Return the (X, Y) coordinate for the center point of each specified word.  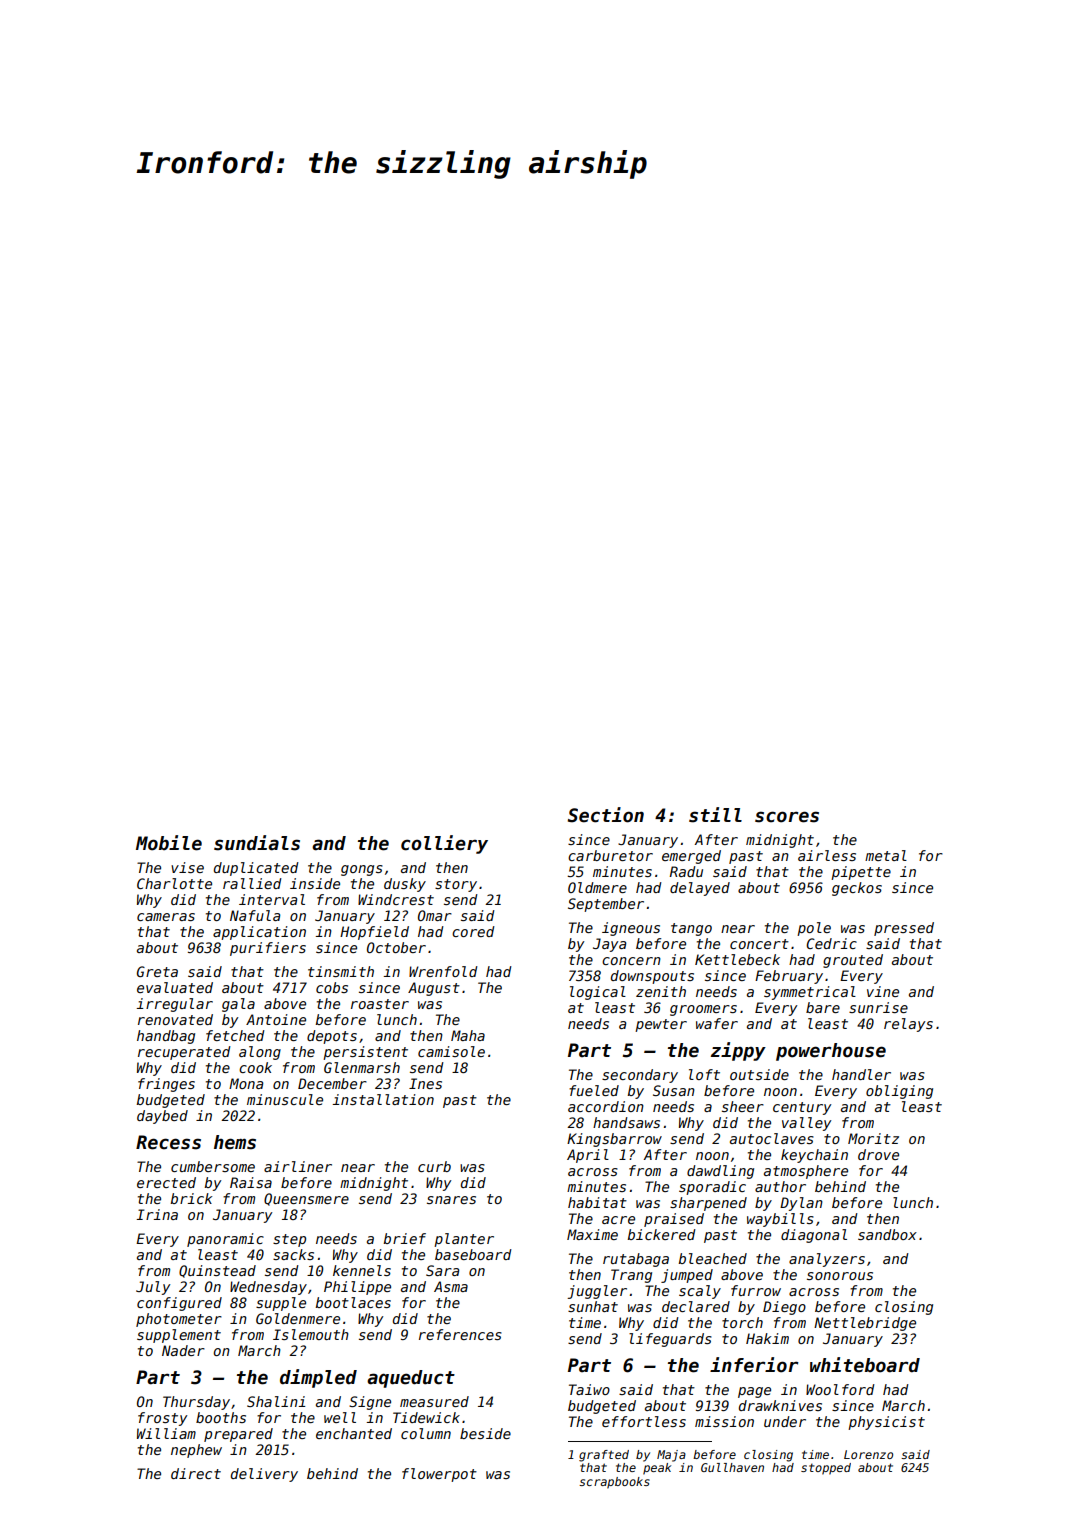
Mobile (169, 843)
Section (606, 815)
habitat (597, 1202)
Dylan (801, 1204)
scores (787, 817)
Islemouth (311, 1334)
